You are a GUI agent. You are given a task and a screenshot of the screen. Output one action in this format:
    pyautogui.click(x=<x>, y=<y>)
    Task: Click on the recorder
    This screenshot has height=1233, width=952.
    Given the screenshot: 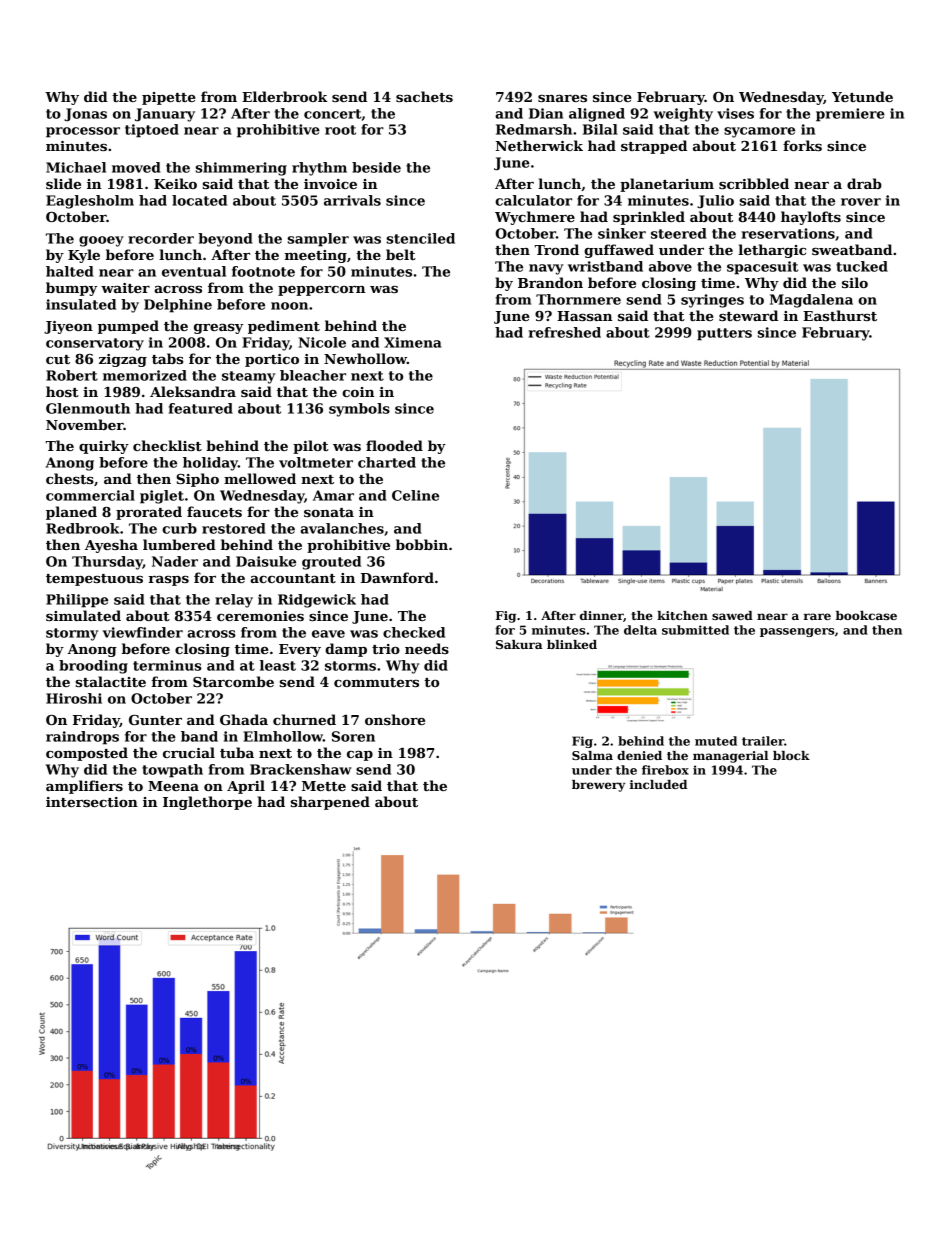 What is the action you would take?
    pyautogui.click(x=161, y=238)
